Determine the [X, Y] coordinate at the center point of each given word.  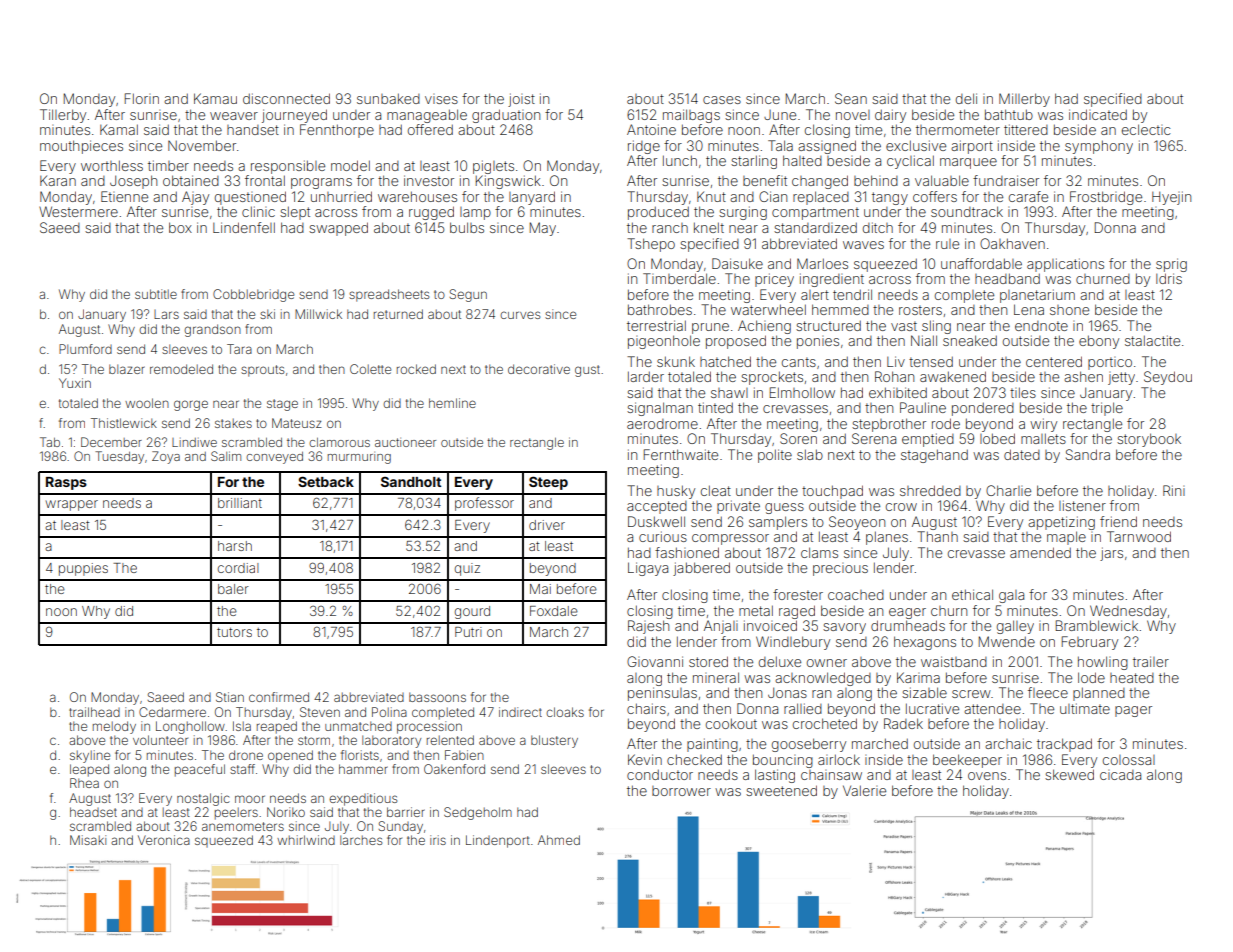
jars [1111, 554]
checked [694, 759]
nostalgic [203, 799]
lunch [680, 160]
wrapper [72, 505]
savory [844, 628]
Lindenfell [244, 227]
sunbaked [388, 98]
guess [784, 508]
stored [708, 661]
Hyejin [1171, 198]
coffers [935, 196]
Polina [389, 712]
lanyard [532, 198]
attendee [992, 709]
